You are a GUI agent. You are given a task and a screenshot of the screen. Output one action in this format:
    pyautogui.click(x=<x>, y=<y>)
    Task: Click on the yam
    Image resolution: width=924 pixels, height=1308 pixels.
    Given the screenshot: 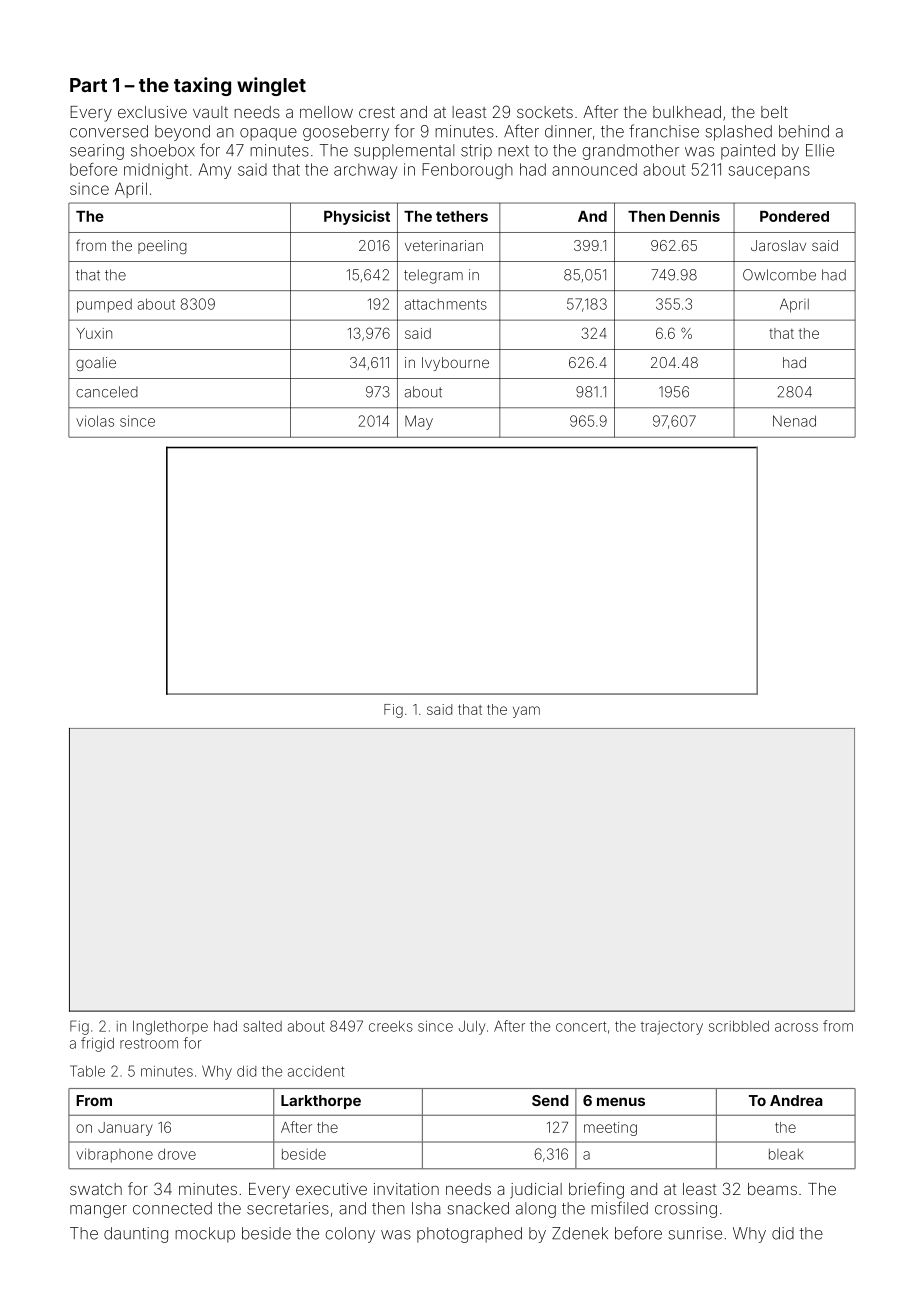 What is the action you would take?
    pyautogui.click(x=526, y=712)
